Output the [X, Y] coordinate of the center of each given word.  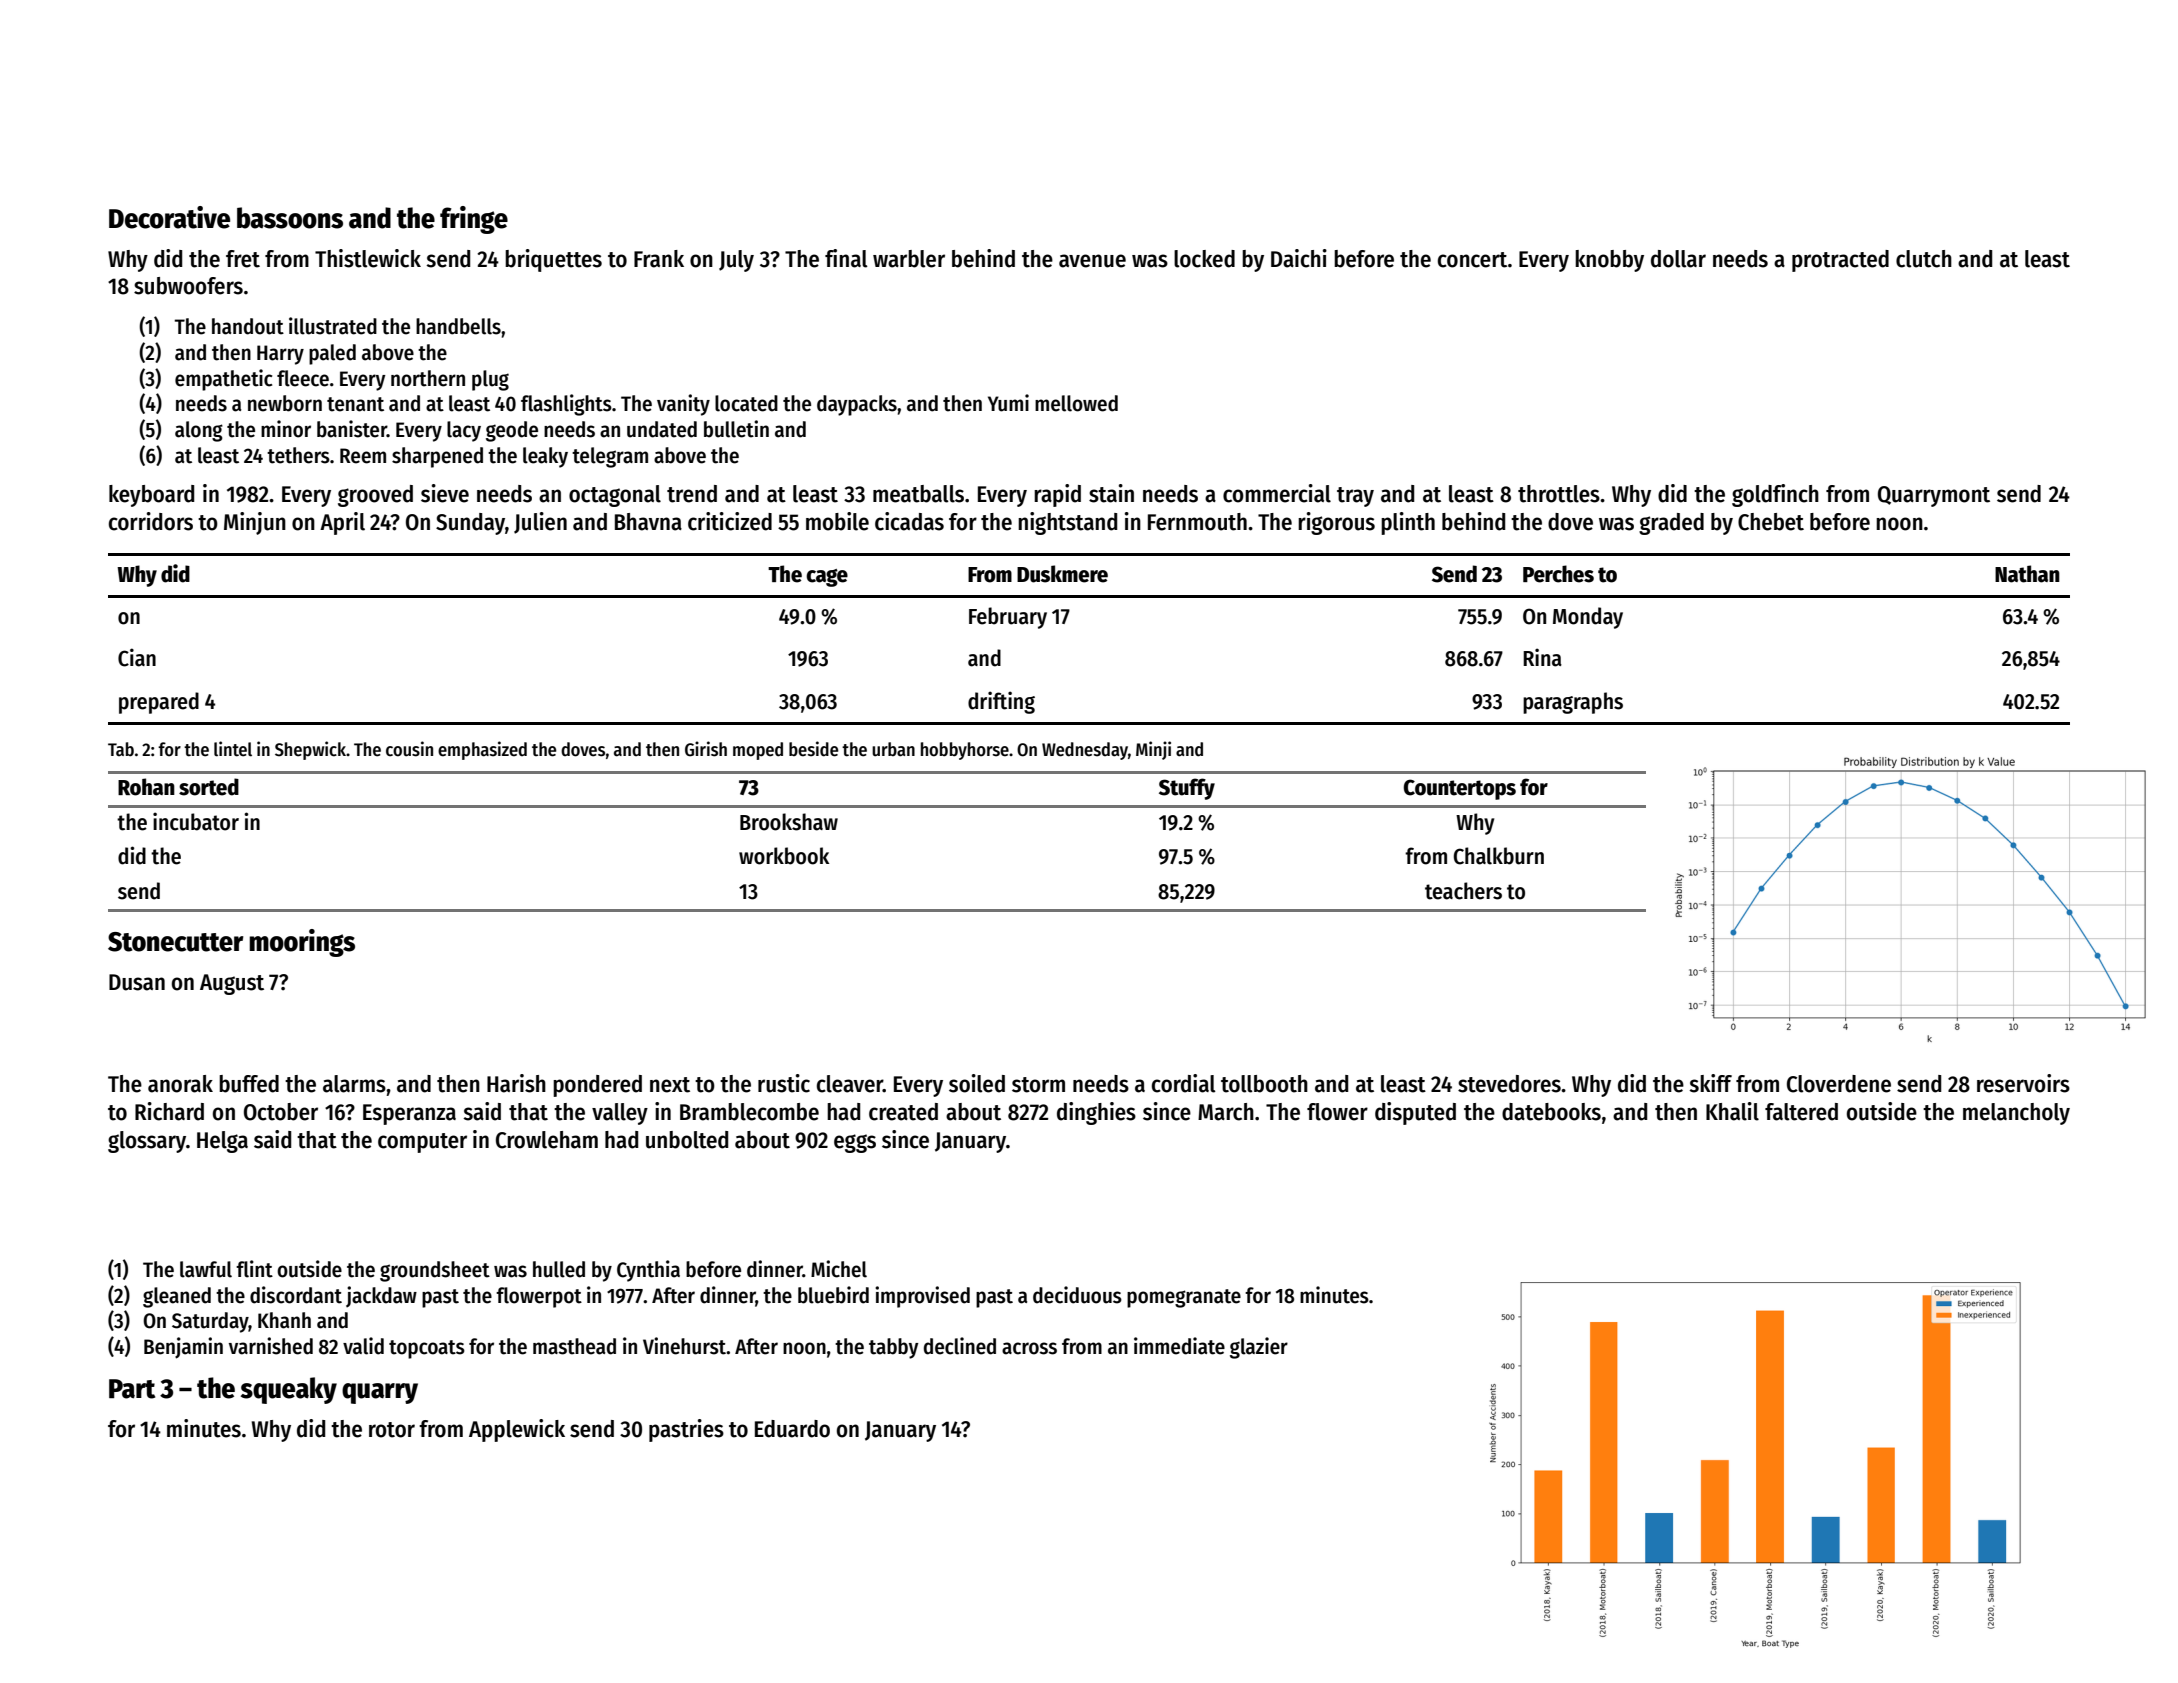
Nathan [2027, 574]
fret [243, 259]
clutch [1924, 259]
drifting [1001, 702]
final [846, 258]
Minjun [255, 523]
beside [813, 749]
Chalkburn [1499, 856]
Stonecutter [175, 942]
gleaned [177, 1297]
